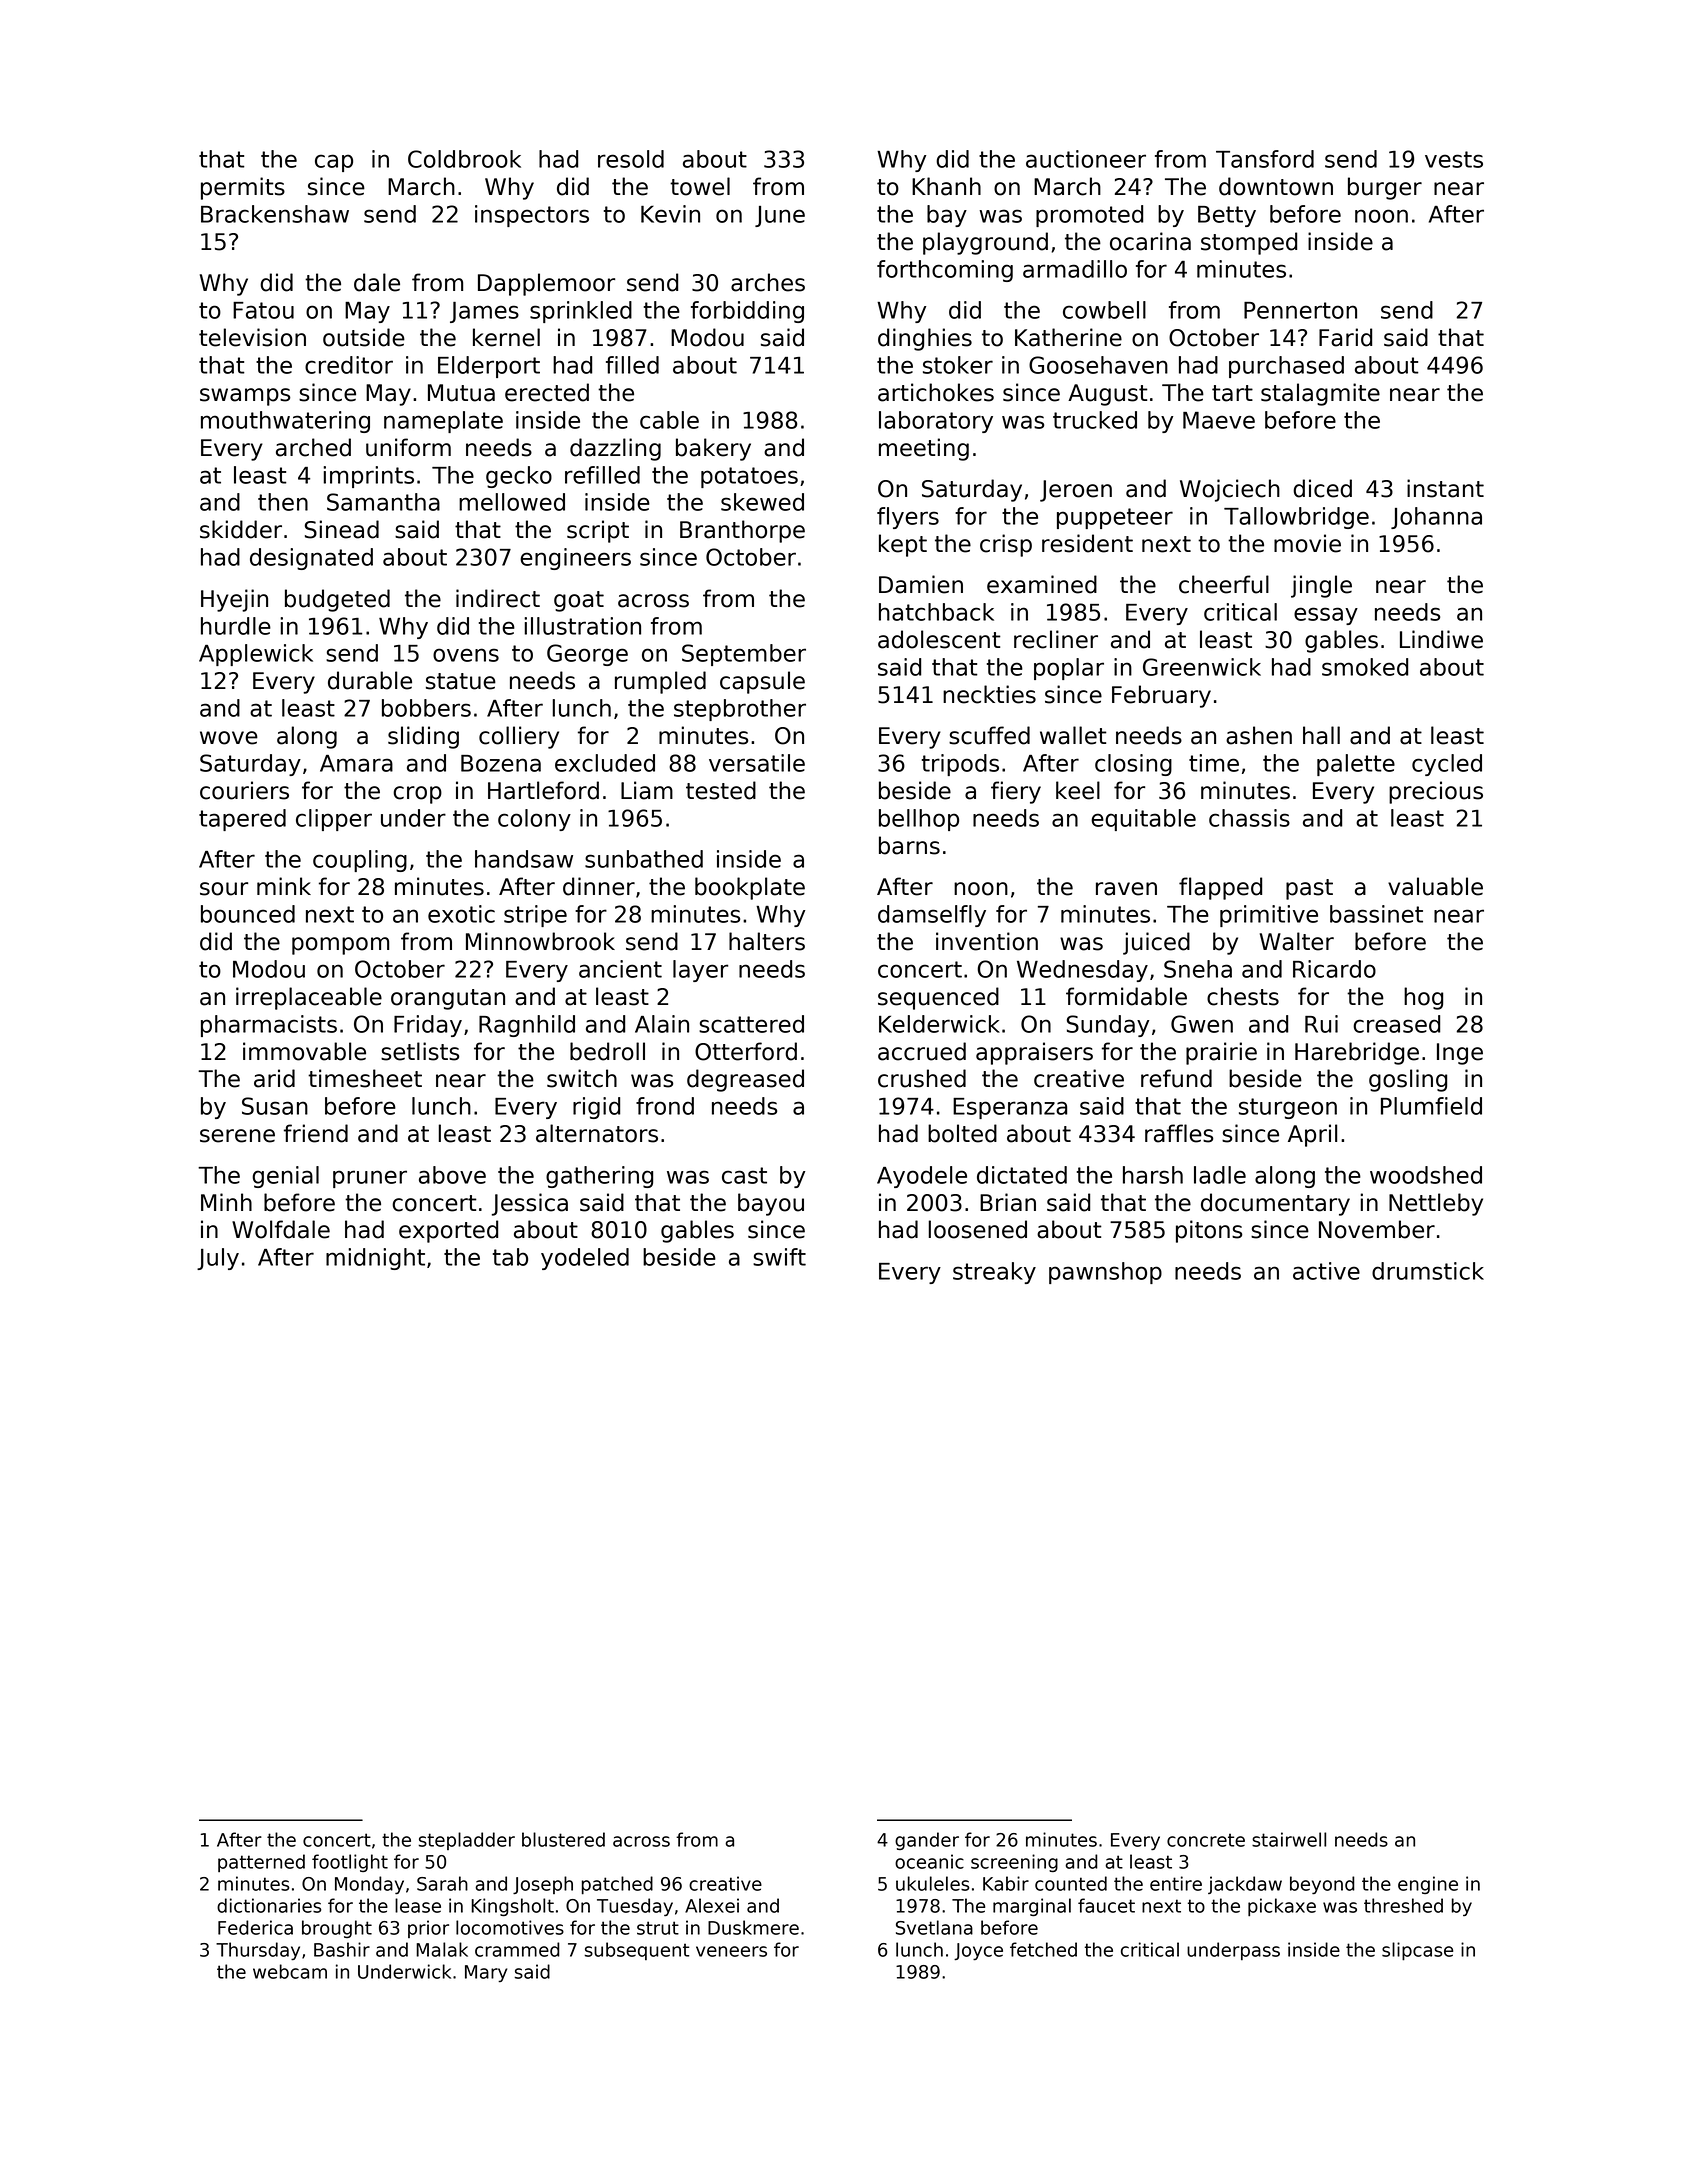 This screenshot has width=1683, height=2178. I want to click on laboratory, so click(936, 422).
